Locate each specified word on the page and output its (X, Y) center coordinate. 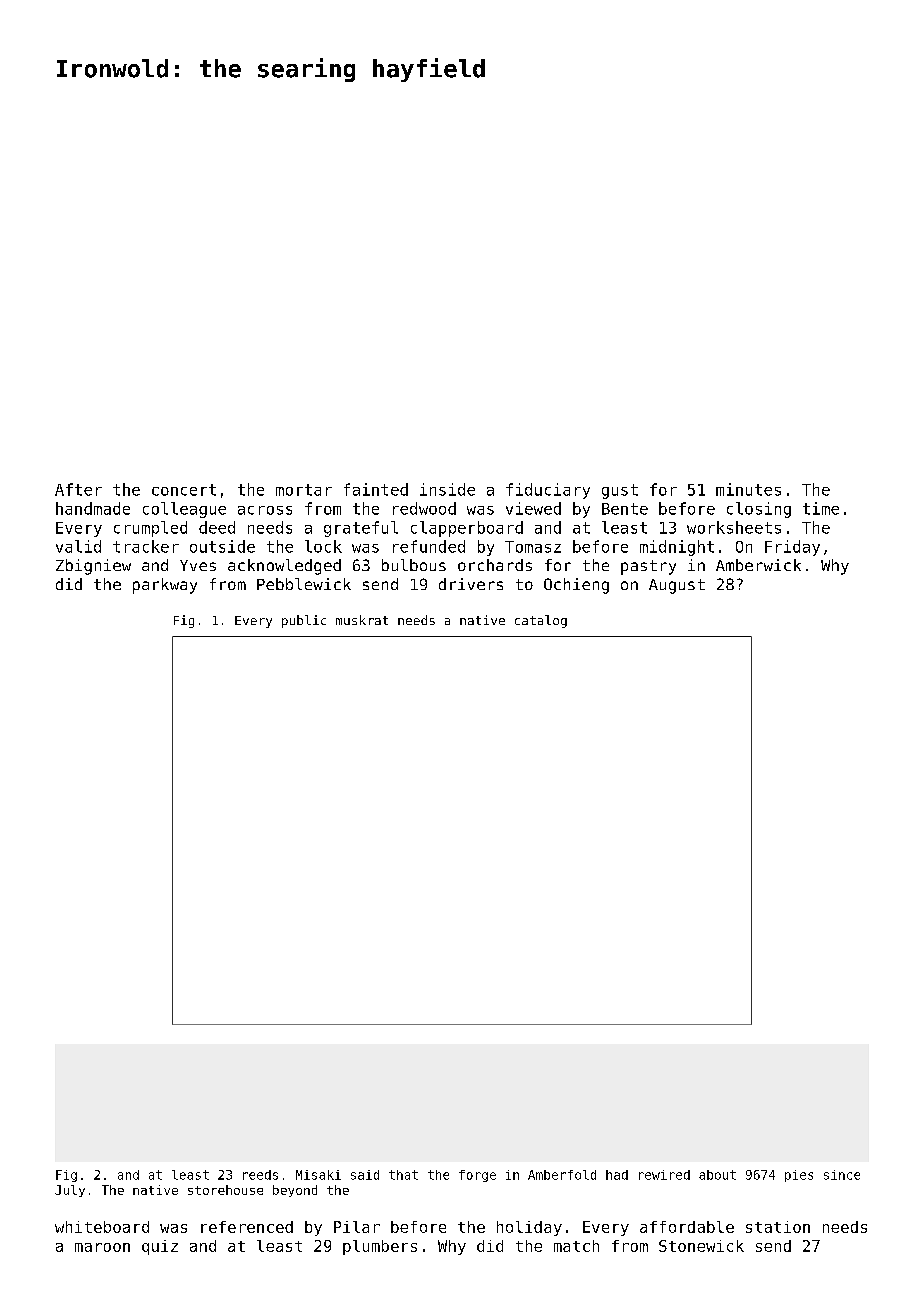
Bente (625, 509)
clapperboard (467, 529)
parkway (165, 586)
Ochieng (576, 586)
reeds (260, 1175)
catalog (541, 621)
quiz (160, 1247)
